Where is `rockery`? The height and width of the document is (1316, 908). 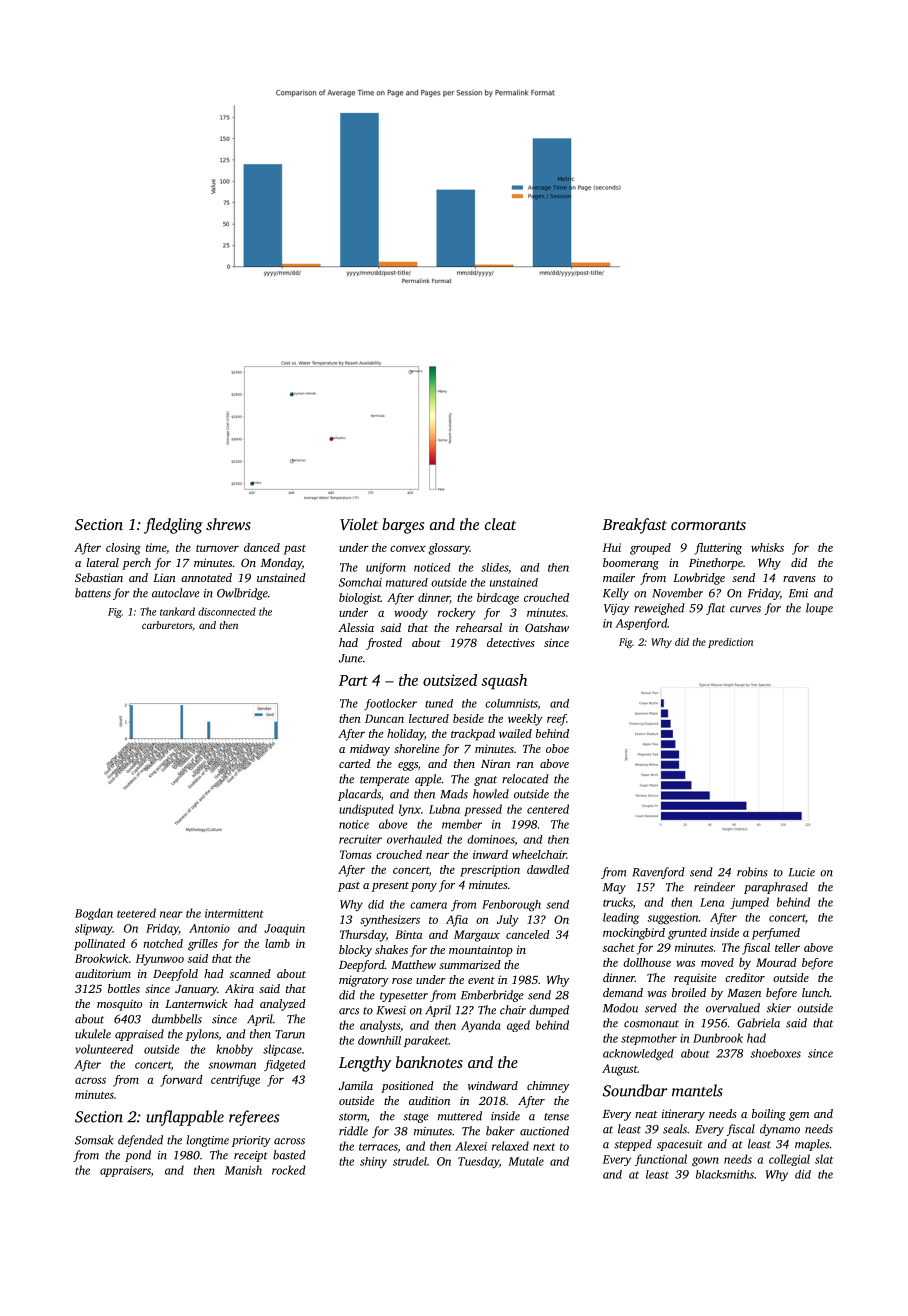
rockery is located at coordinates (457, 614).
